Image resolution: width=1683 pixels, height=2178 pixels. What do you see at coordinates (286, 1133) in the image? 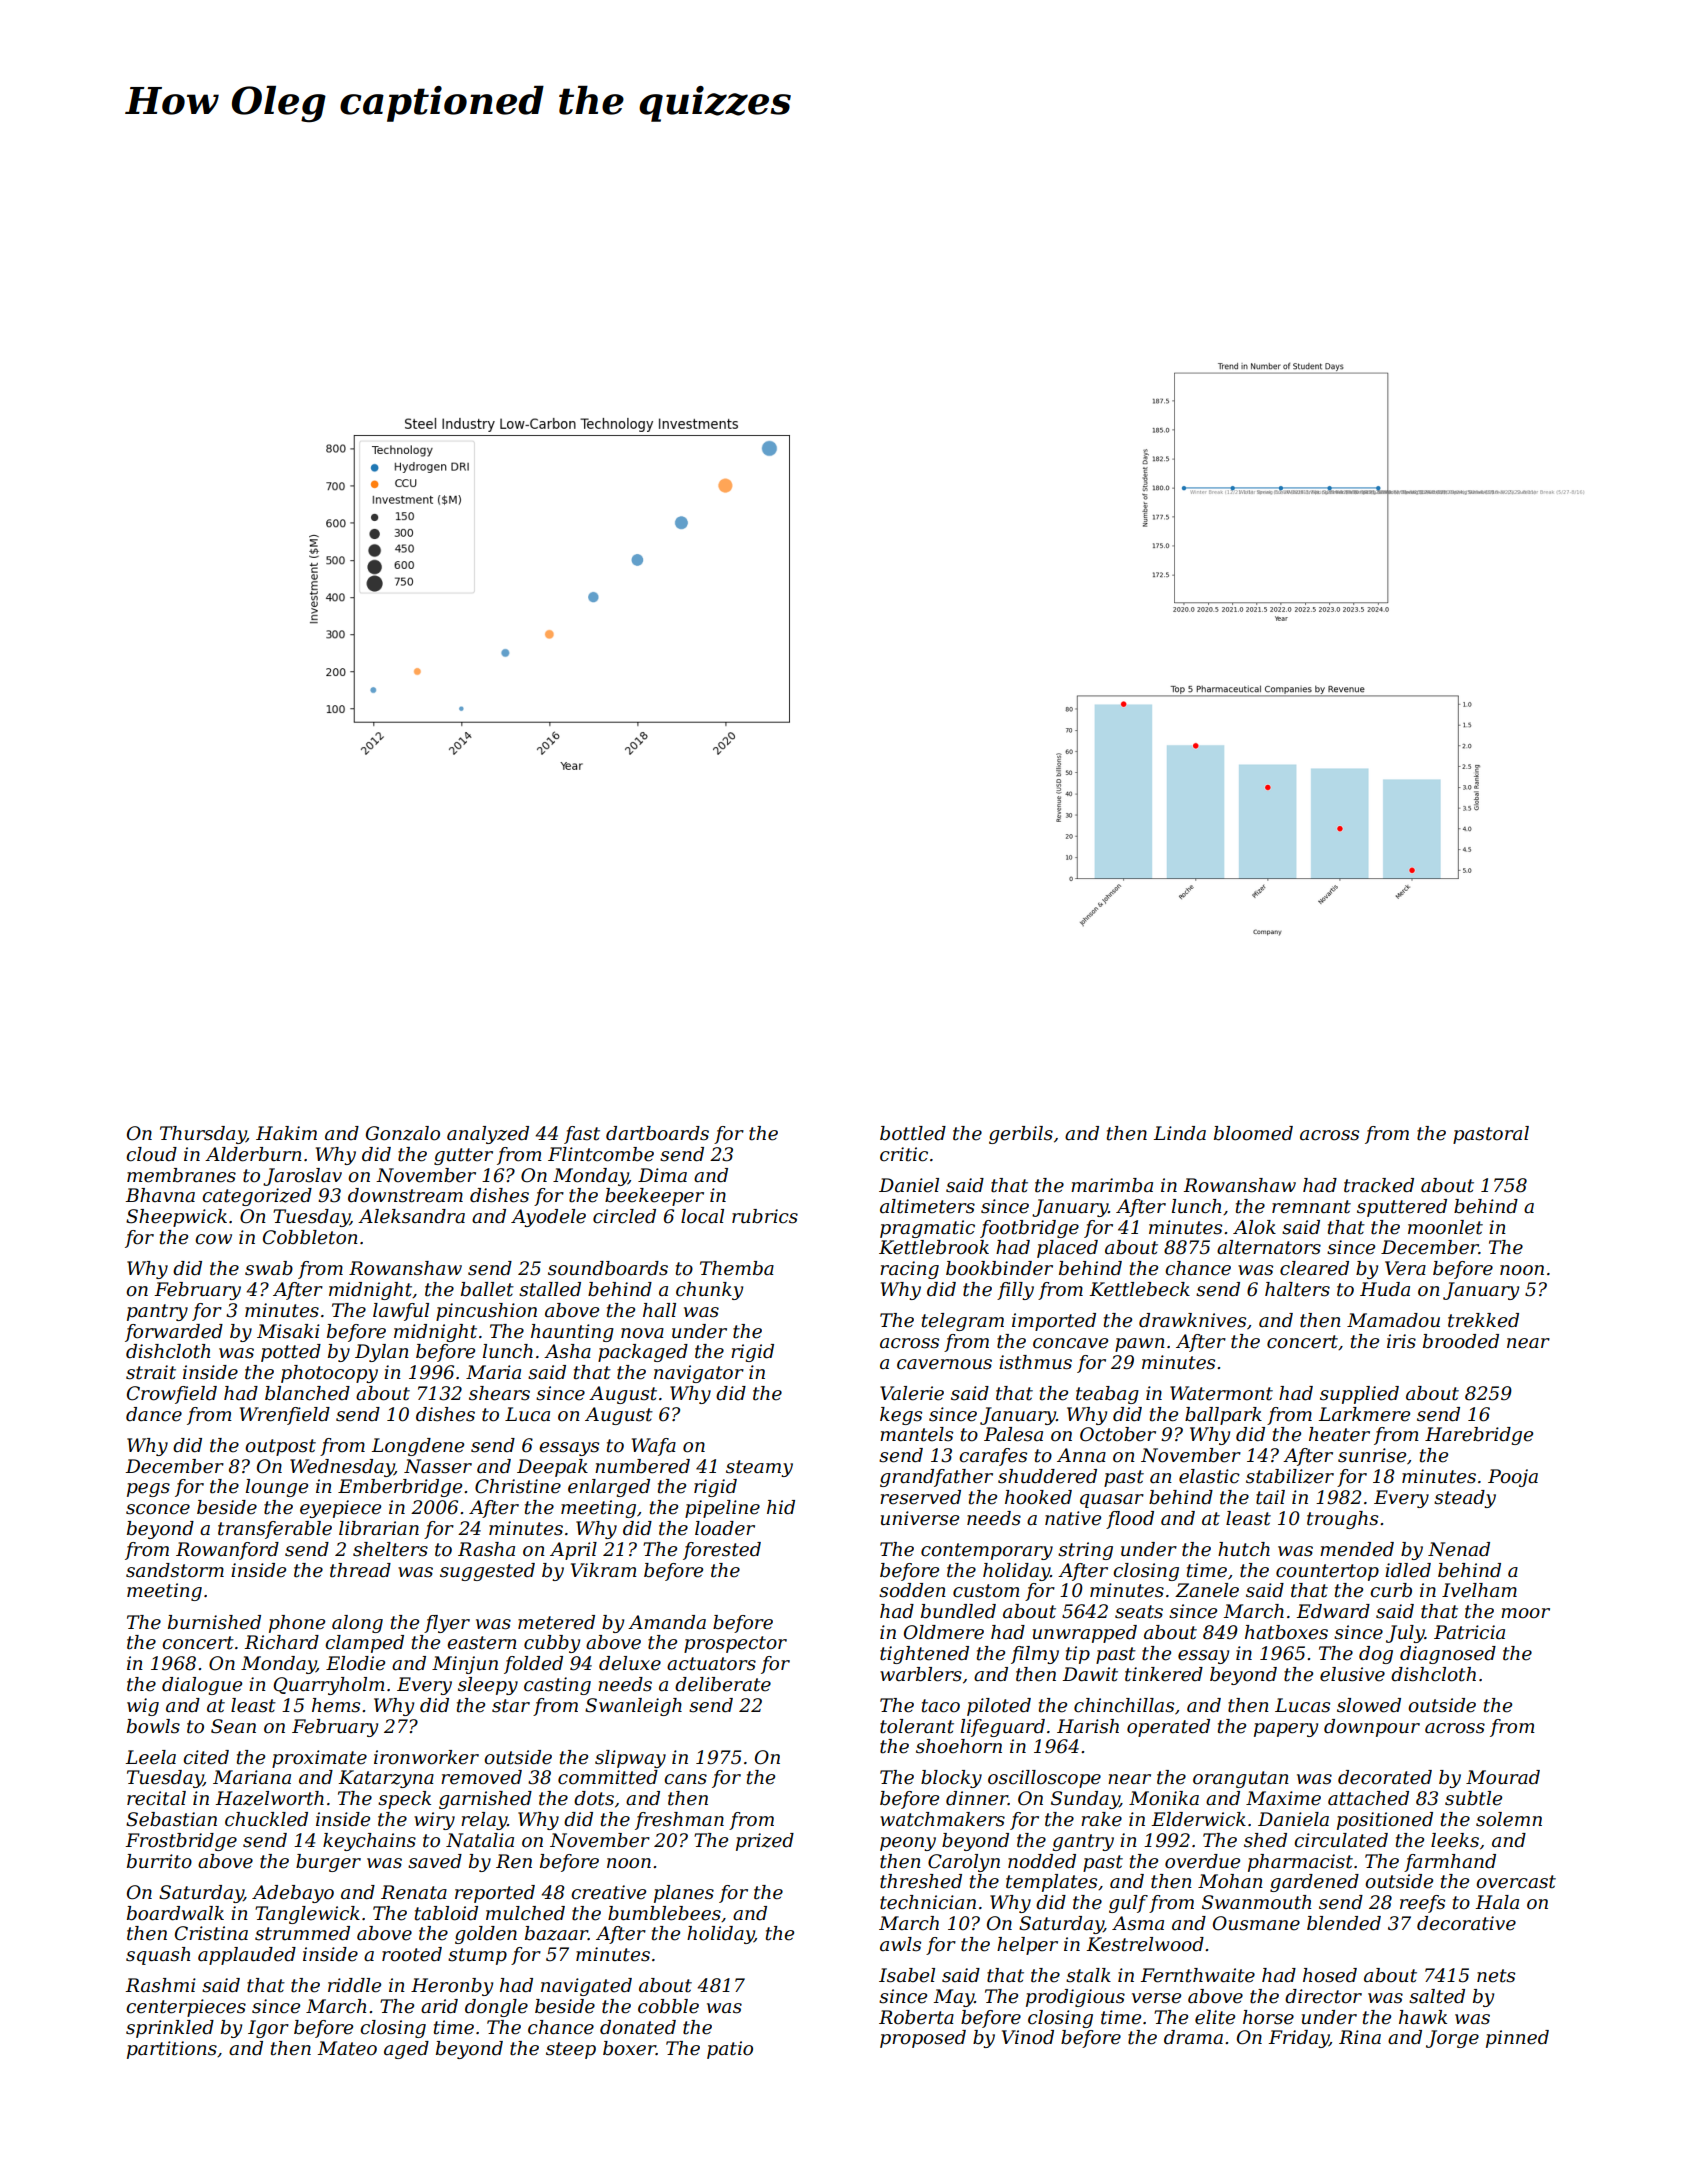
I see `Hakim` at bounding box center [286, 1133].
